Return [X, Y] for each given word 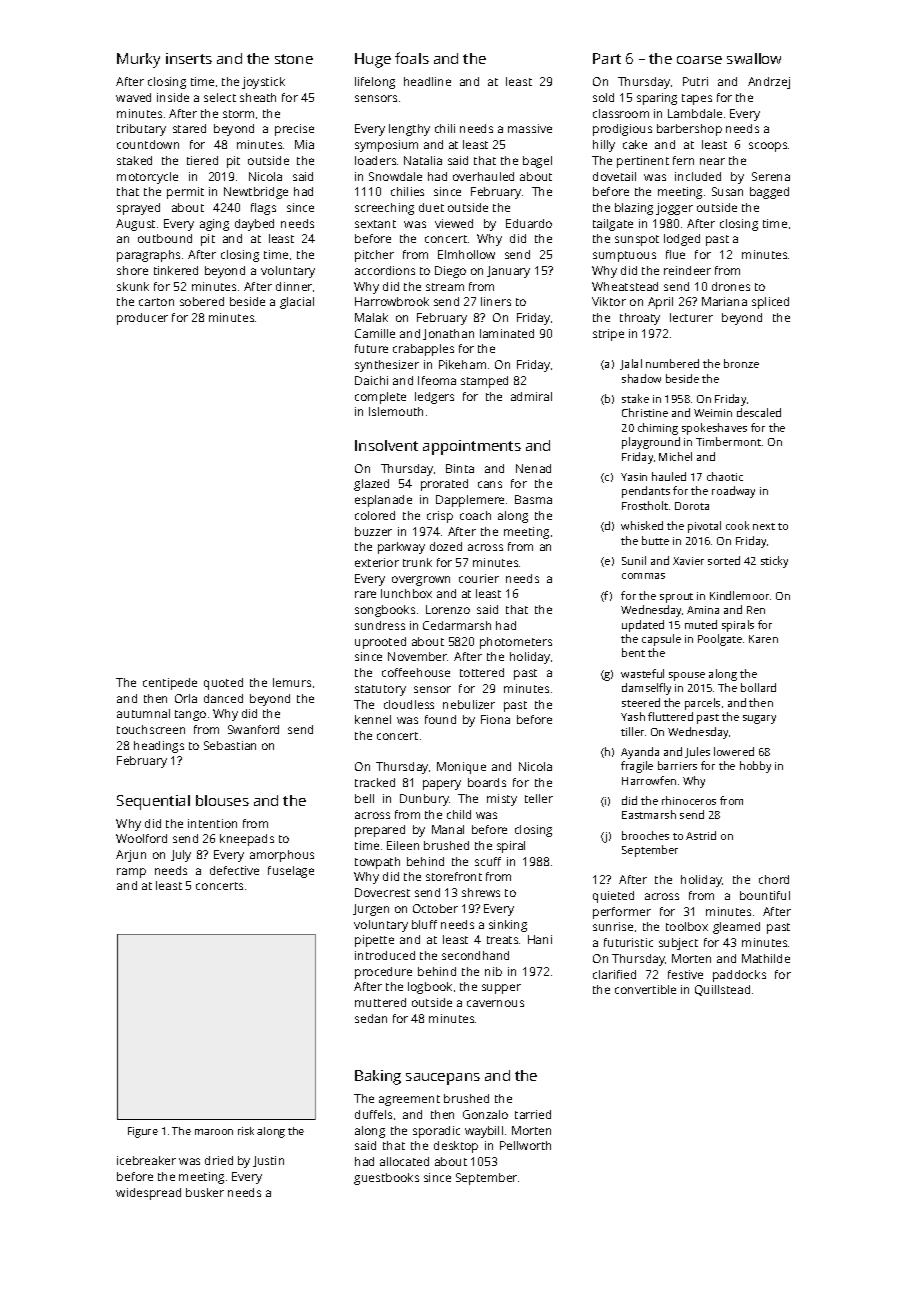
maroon [214, 1132]
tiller [632, 731]
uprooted [380, 643]
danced [223, 698]
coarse [699, 60]
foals [412, 58]
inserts [189, 58]
